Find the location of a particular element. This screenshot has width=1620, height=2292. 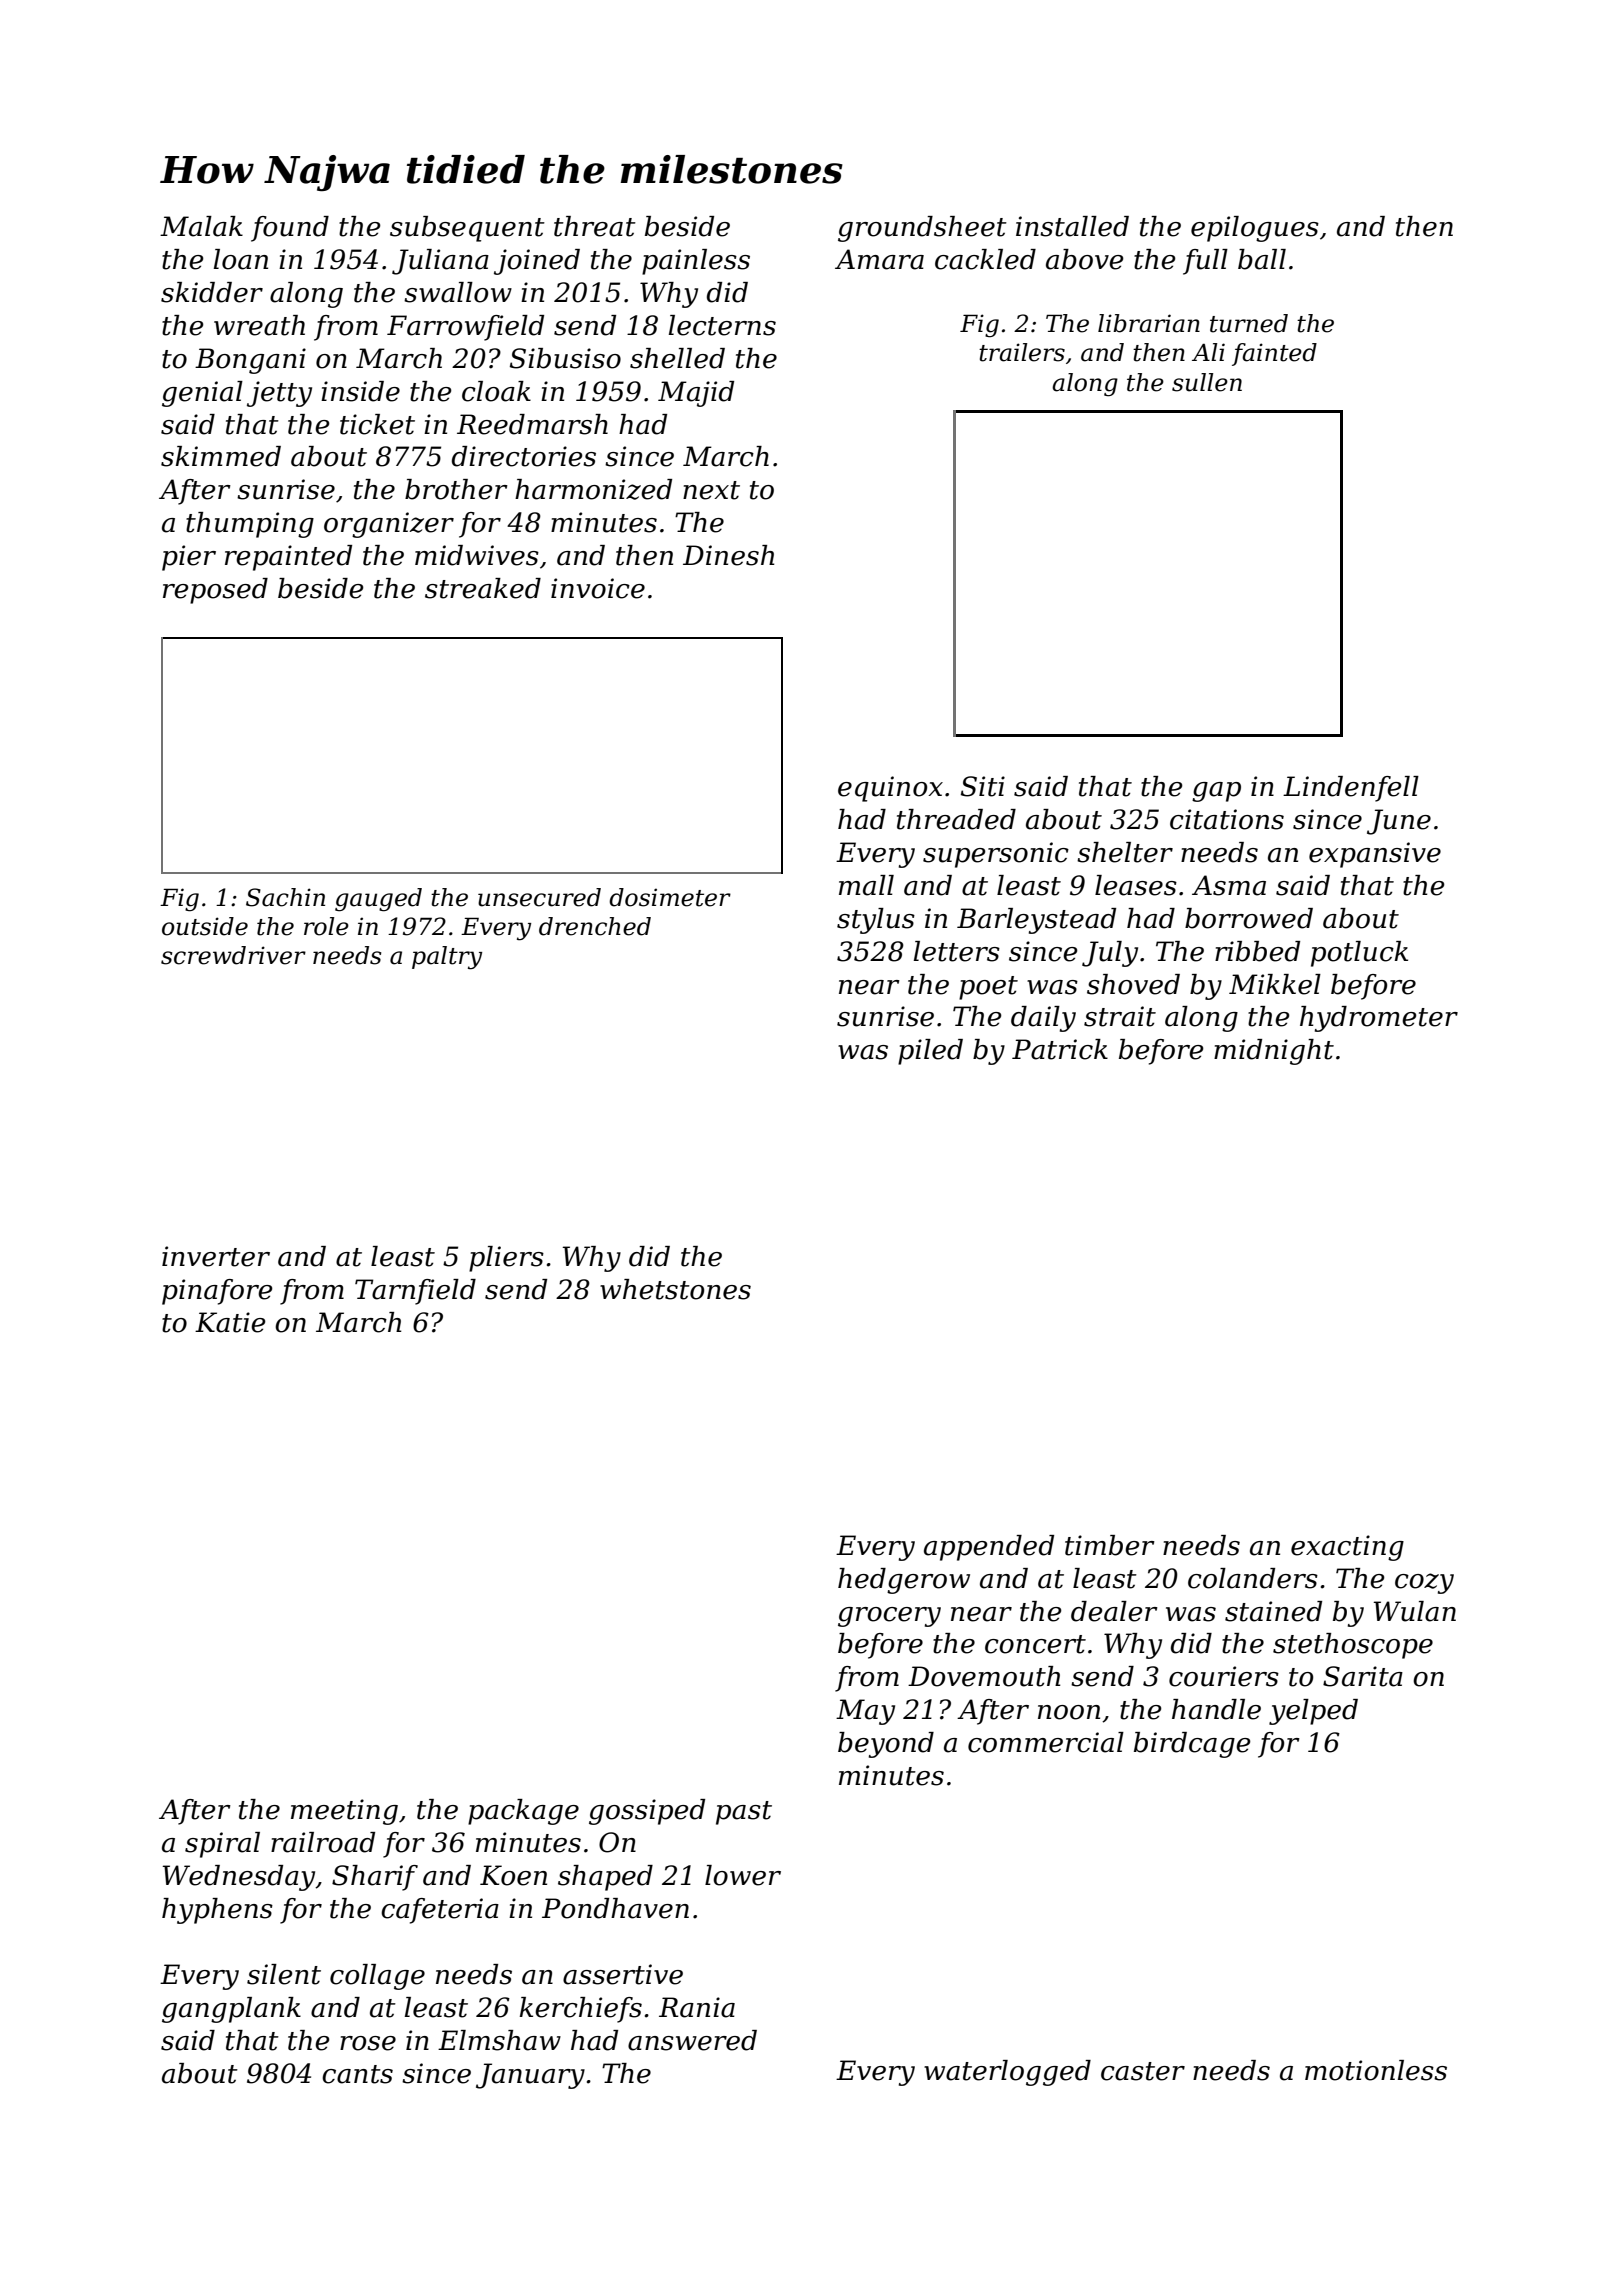

groundsheet is located at coordinates (922, 229).
